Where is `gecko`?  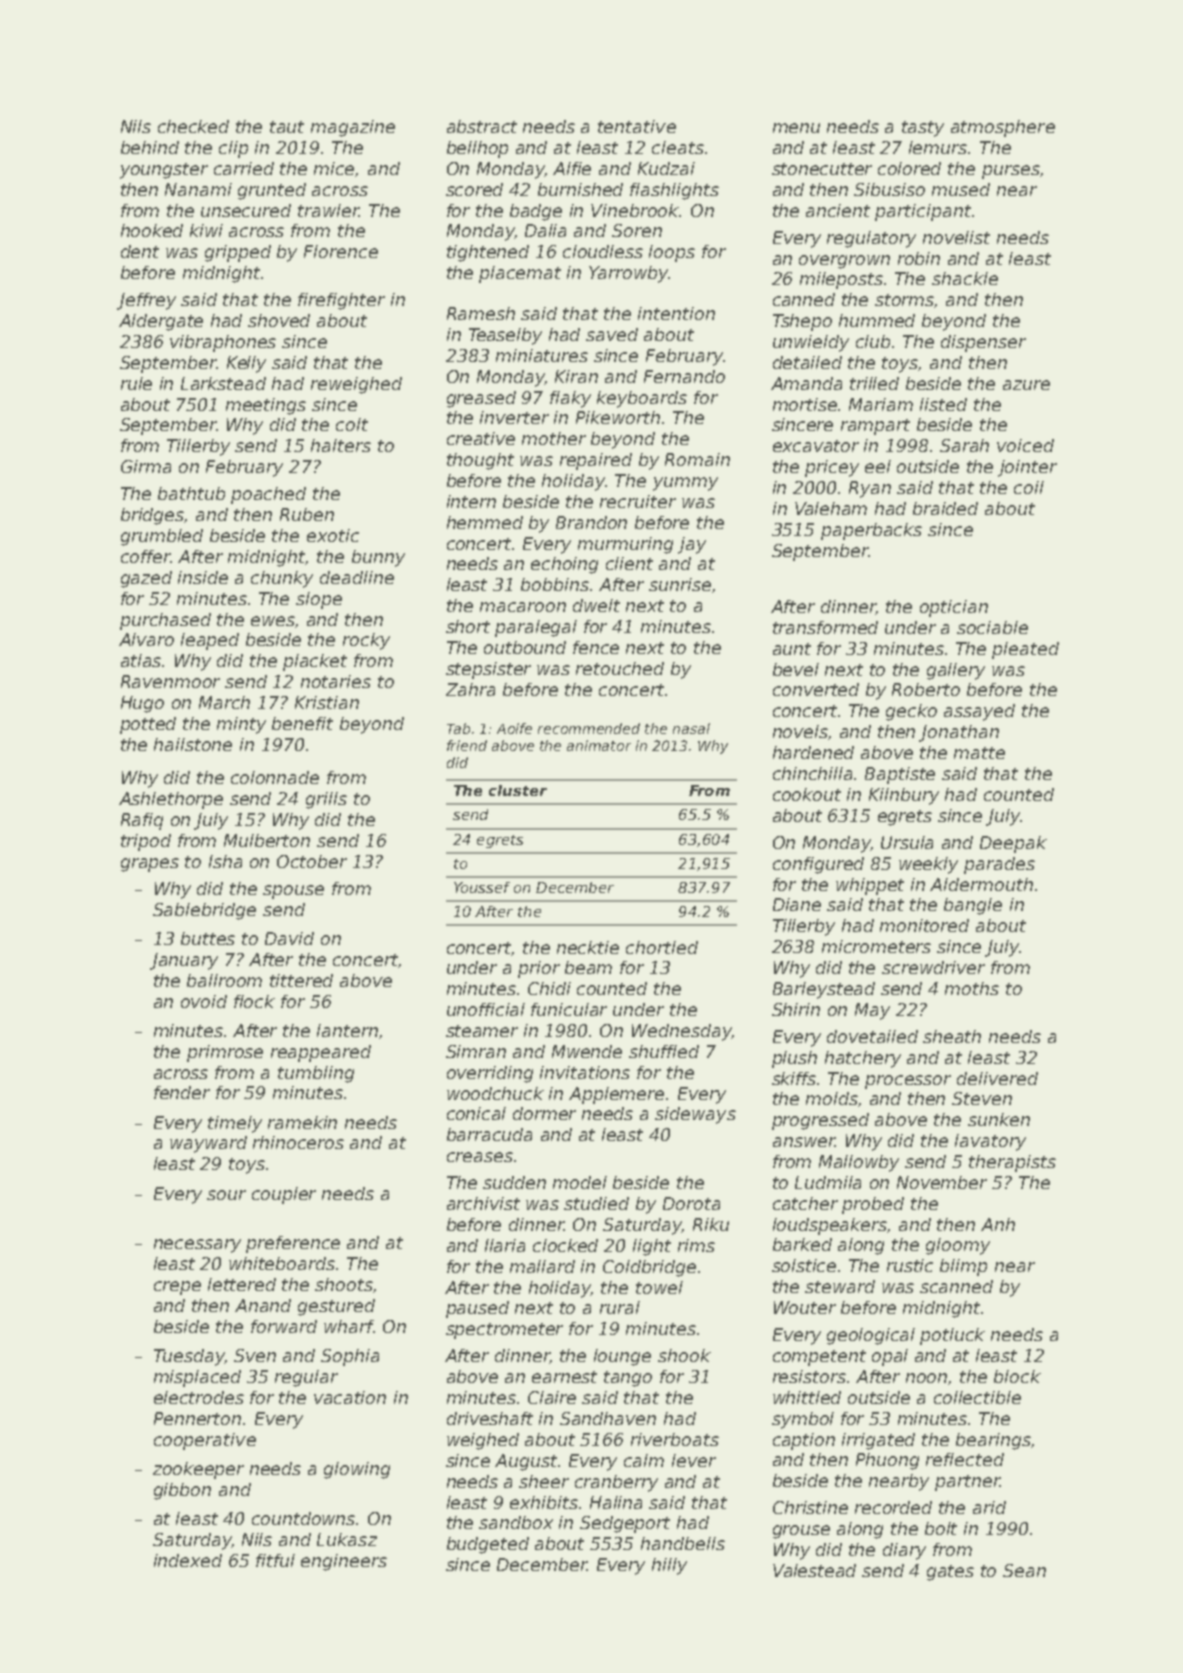
gecko is located at coordinates (911, 712).
